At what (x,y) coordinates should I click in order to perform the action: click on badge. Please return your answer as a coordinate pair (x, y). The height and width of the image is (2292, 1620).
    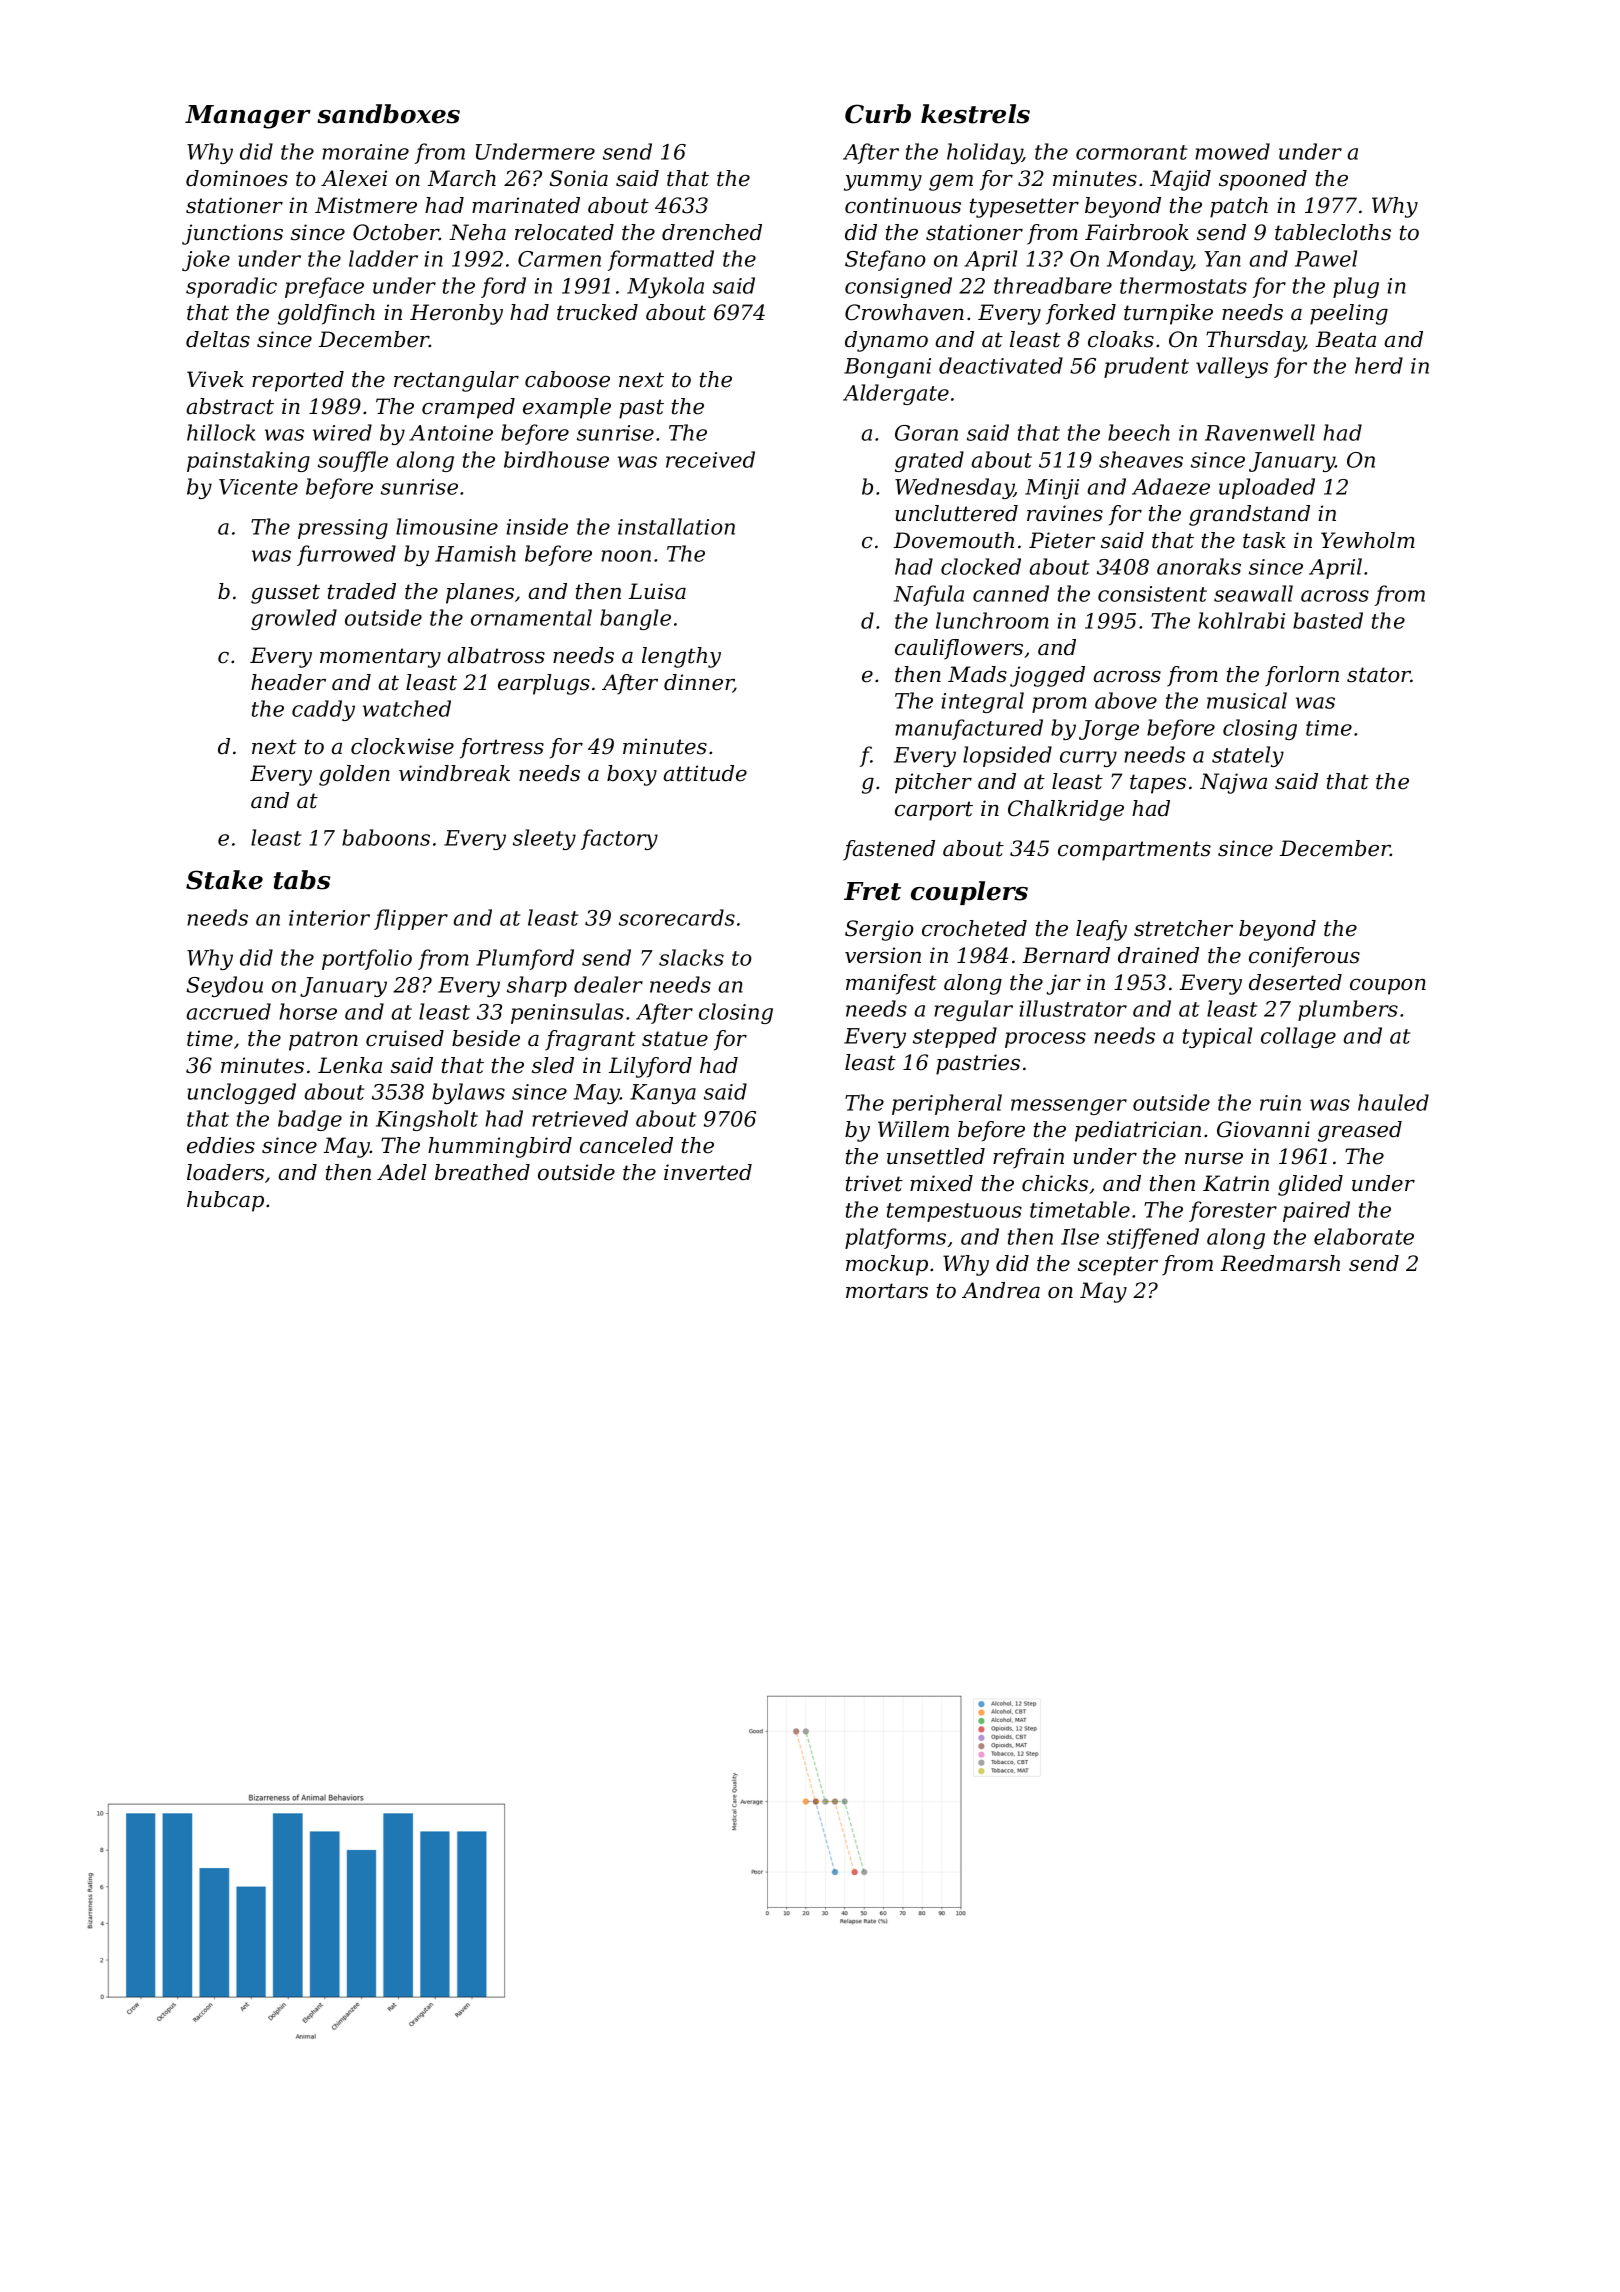
    Looking at the image, I should click on (310, 1120).
